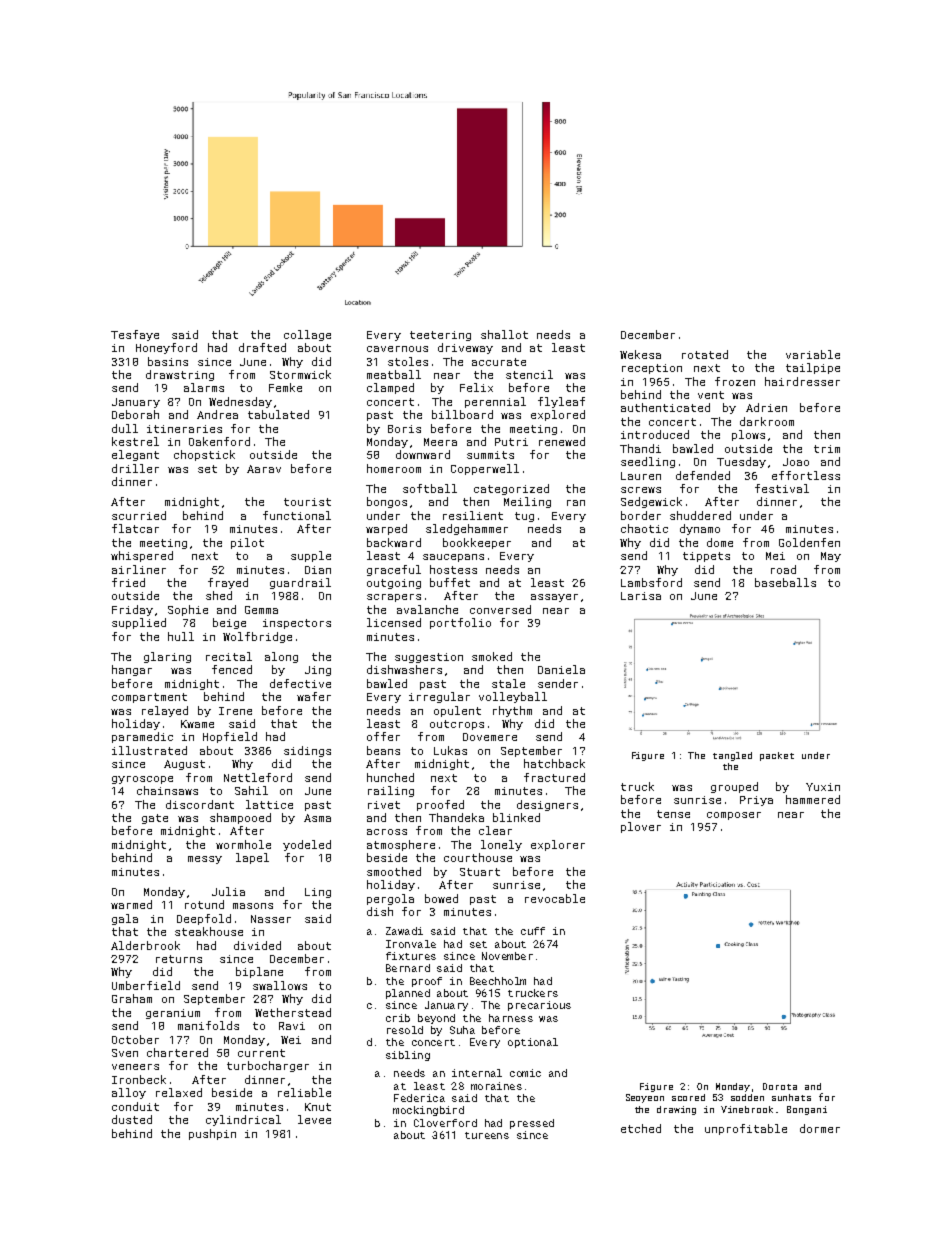  Describe the element at coordinates (705, 354) in the page. I see `rotated` at that location.
